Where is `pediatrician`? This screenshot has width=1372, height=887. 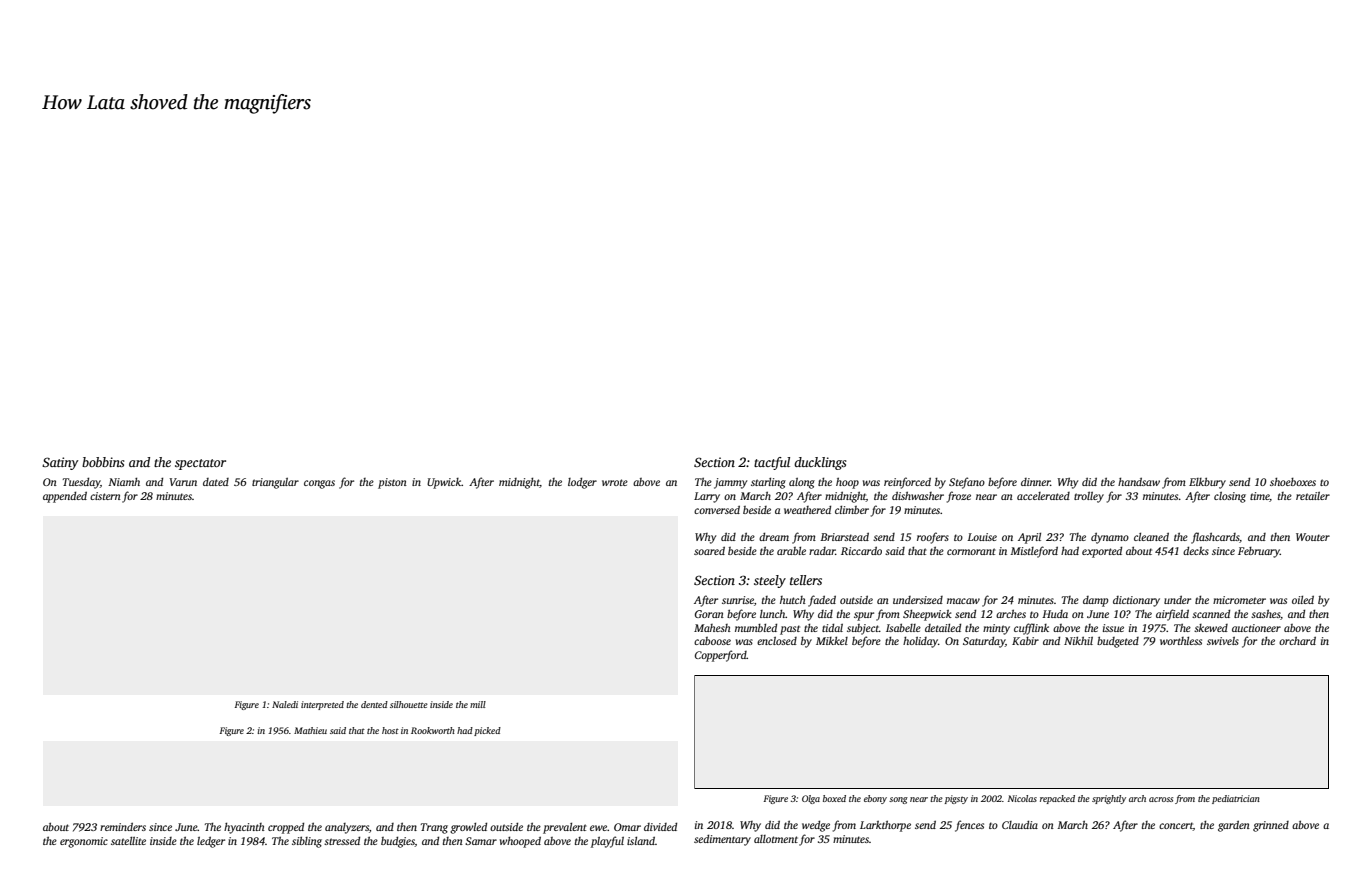 pediatrician is located at coordinates (1236, 799).
